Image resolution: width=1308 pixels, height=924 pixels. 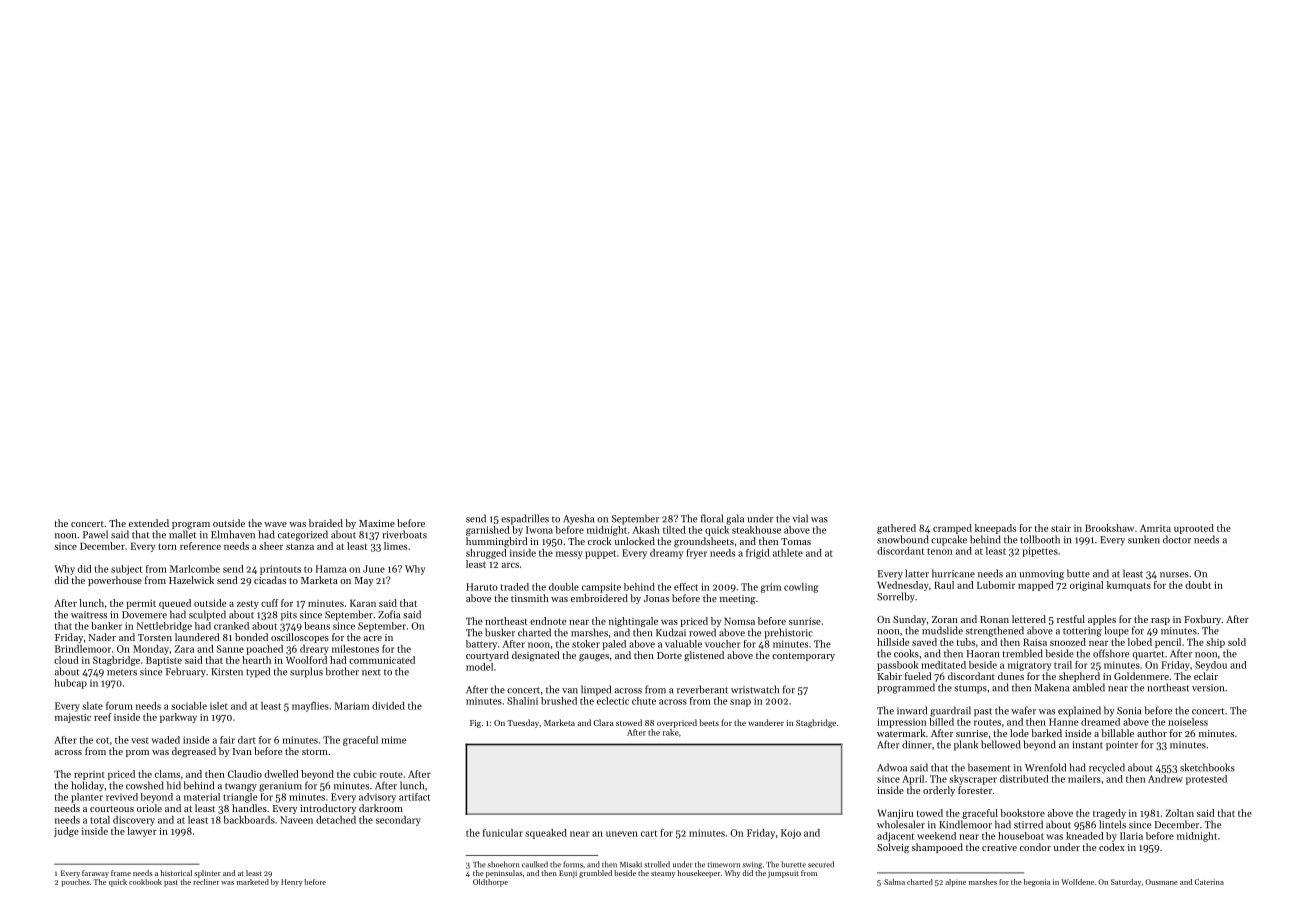 I want to click on Henry, so click(x=292, y=883).
